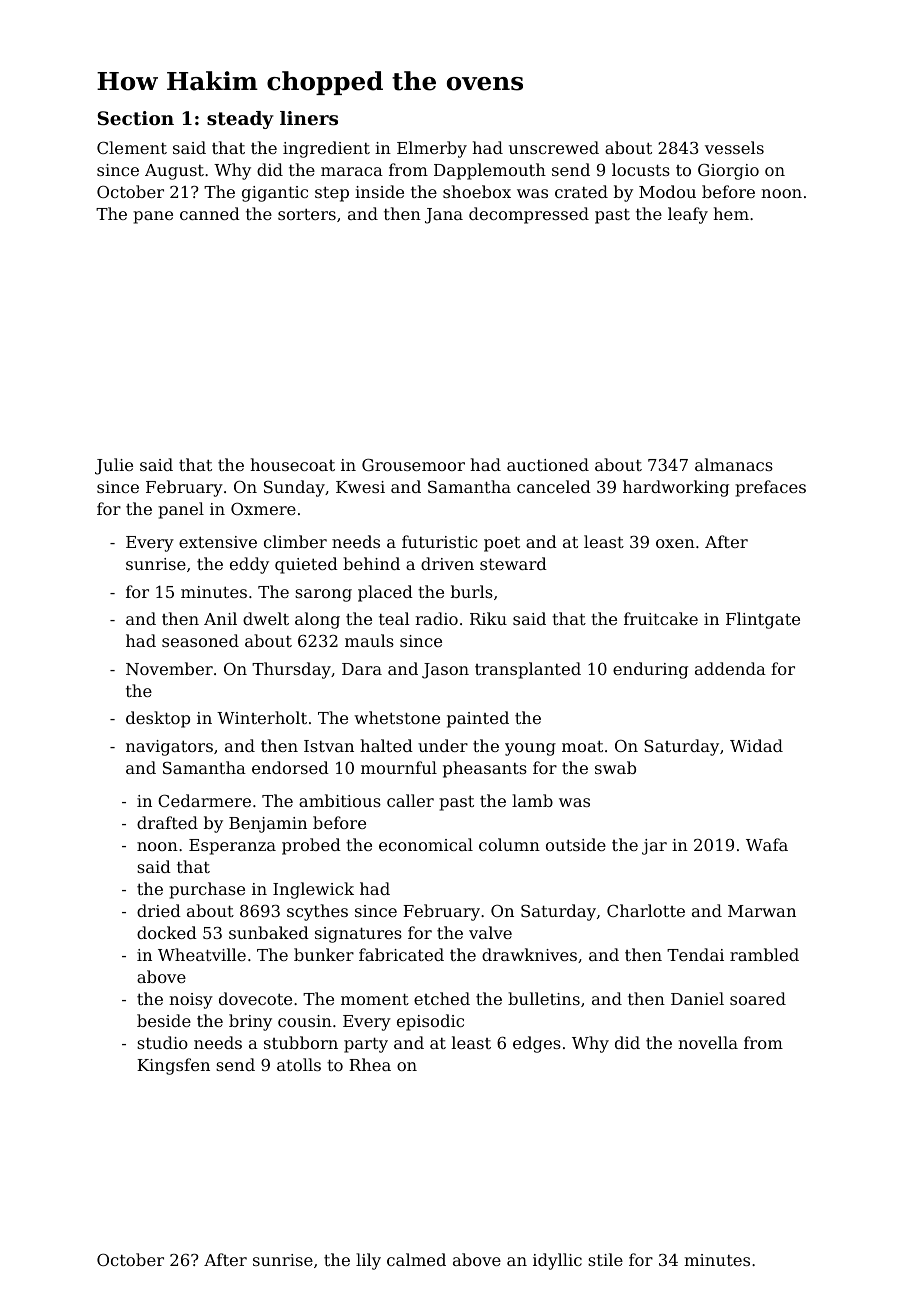 Image resolution: width=908 pixels, height=1316 pixels. I want to click on Clement, so click(132, 147).
